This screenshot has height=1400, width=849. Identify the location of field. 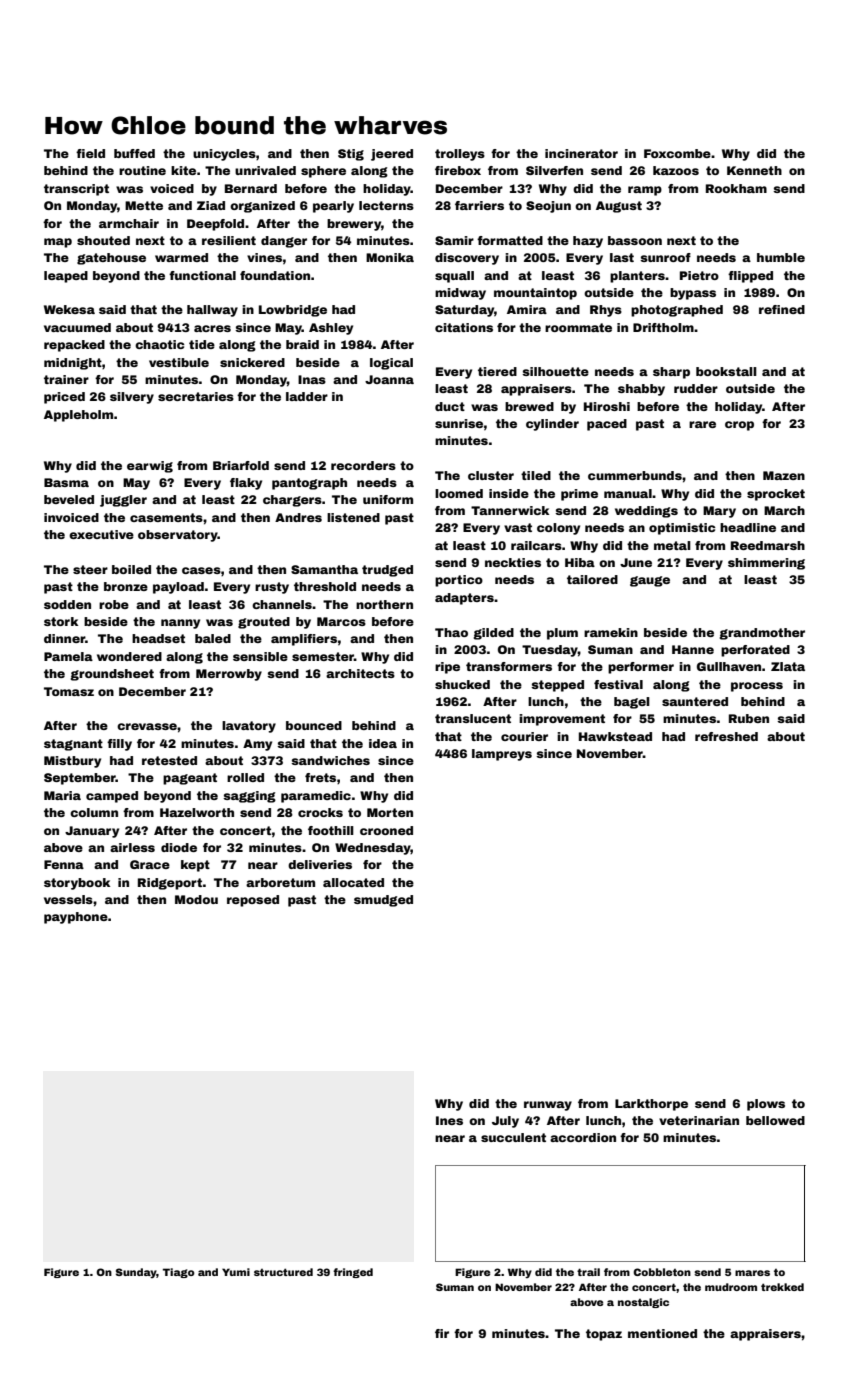
(90, 153).
